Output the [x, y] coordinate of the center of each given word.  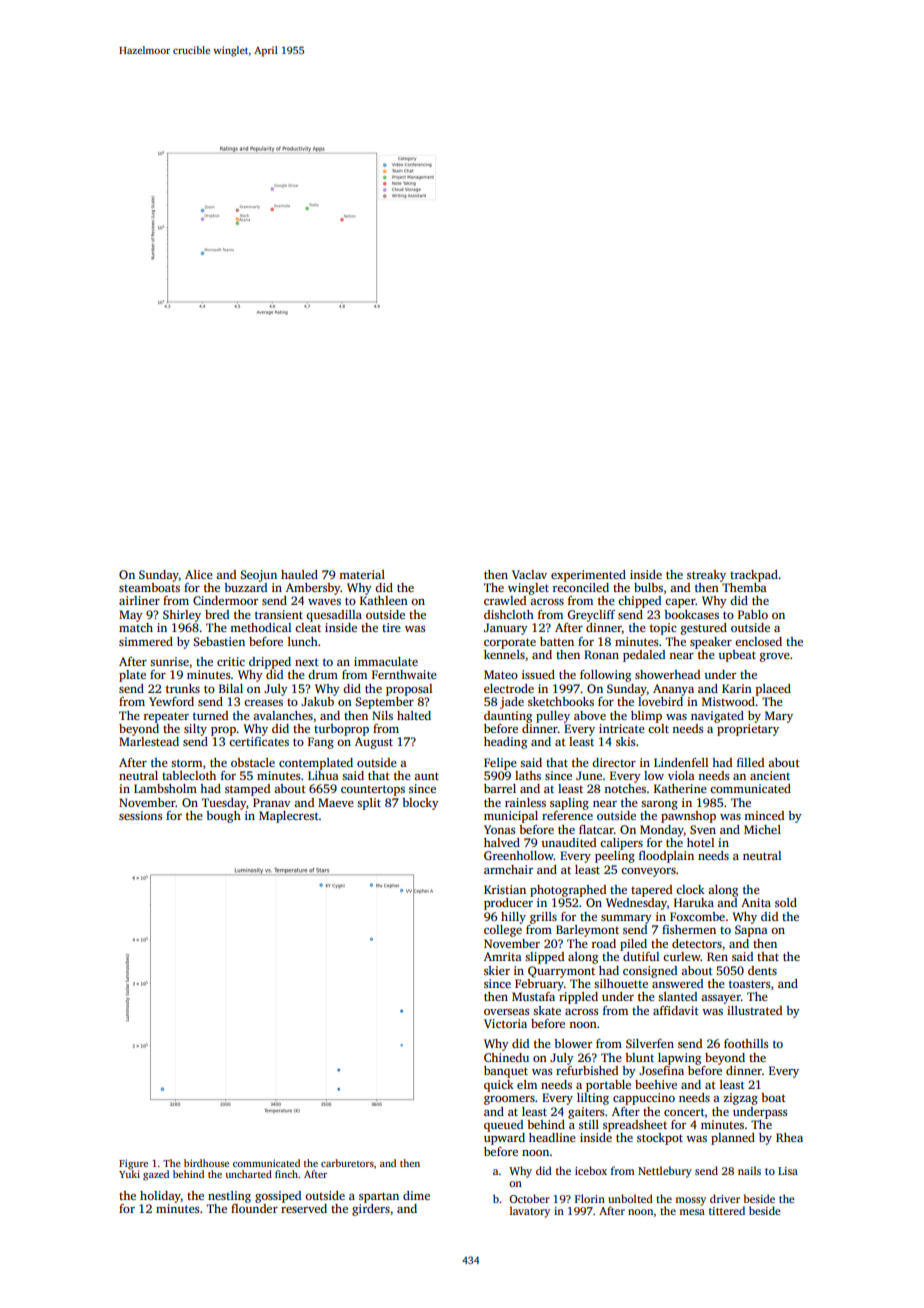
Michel [762, 829]
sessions [140, 815]
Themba [744, 587]
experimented [588, 576]
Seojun [258, 576]
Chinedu [506, 1057]
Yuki [129, 1174]
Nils [382, 715]
